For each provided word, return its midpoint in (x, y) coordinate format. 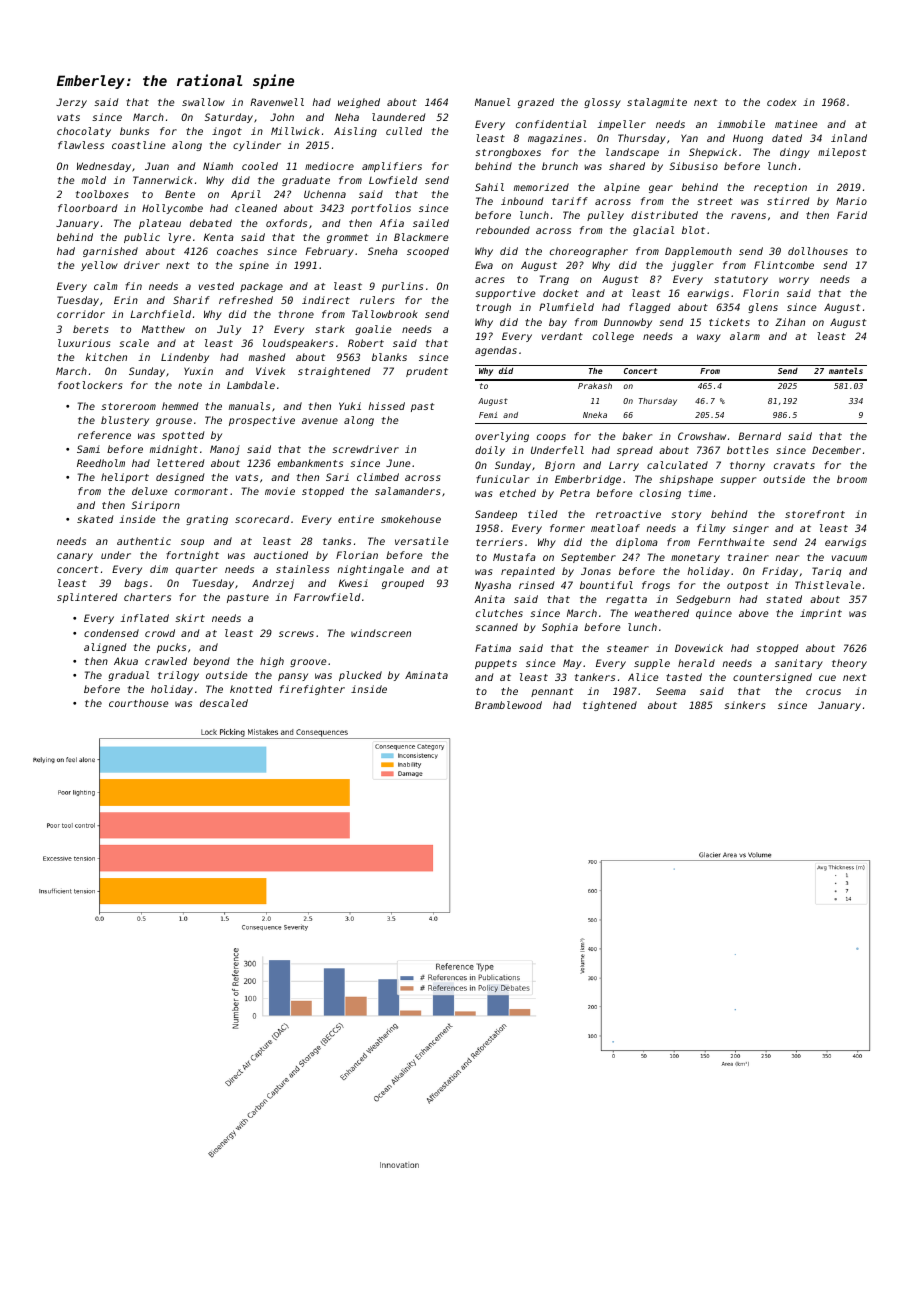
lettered (180, 463)
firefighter (312, 690)
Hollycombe (172, 209)
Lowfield (393, 180)
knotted (251, 689)
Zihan (790, 322)
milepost (842, 153)
